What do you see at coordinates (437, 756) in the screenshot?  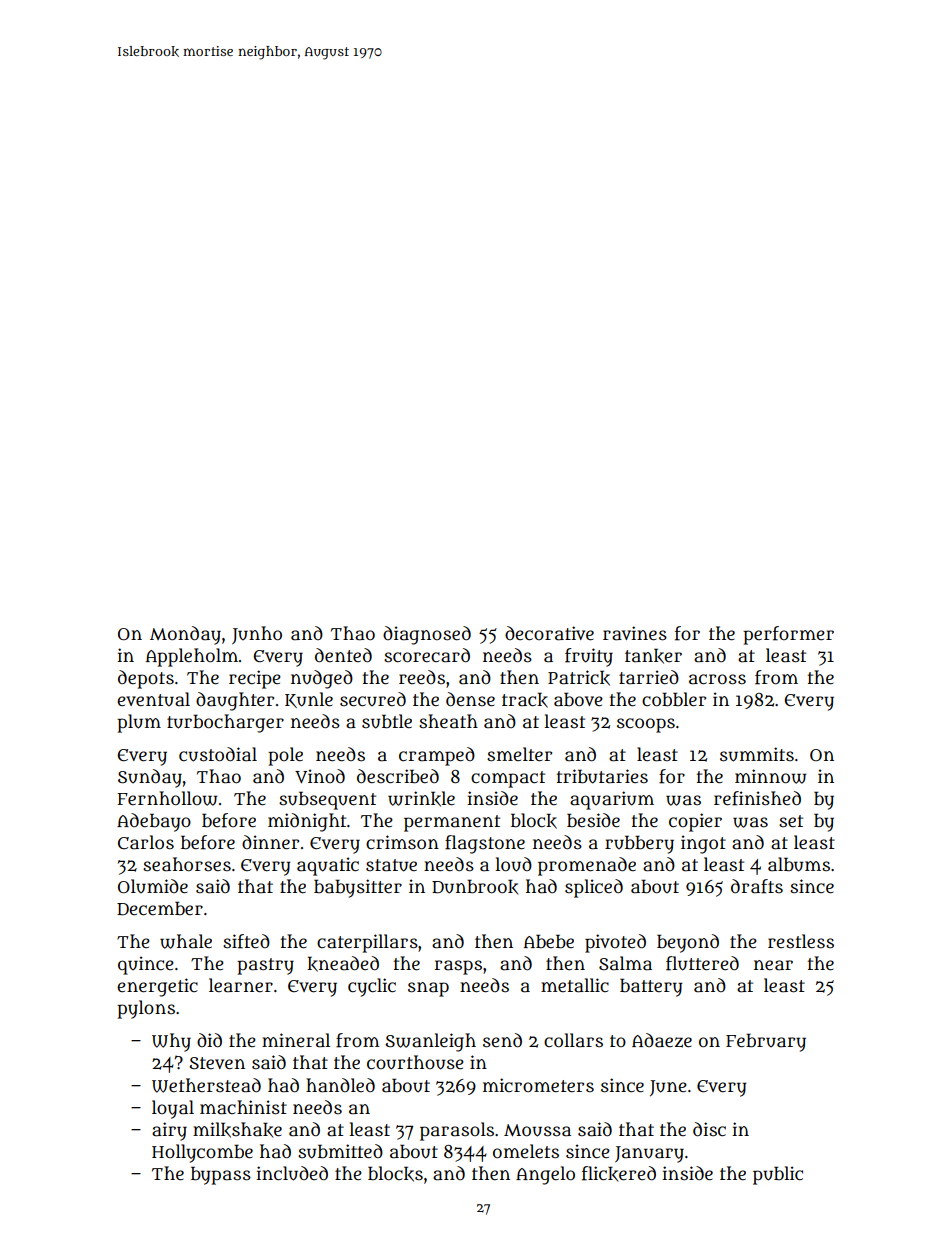 I see `cramped` at bounding box center [437, 756].
